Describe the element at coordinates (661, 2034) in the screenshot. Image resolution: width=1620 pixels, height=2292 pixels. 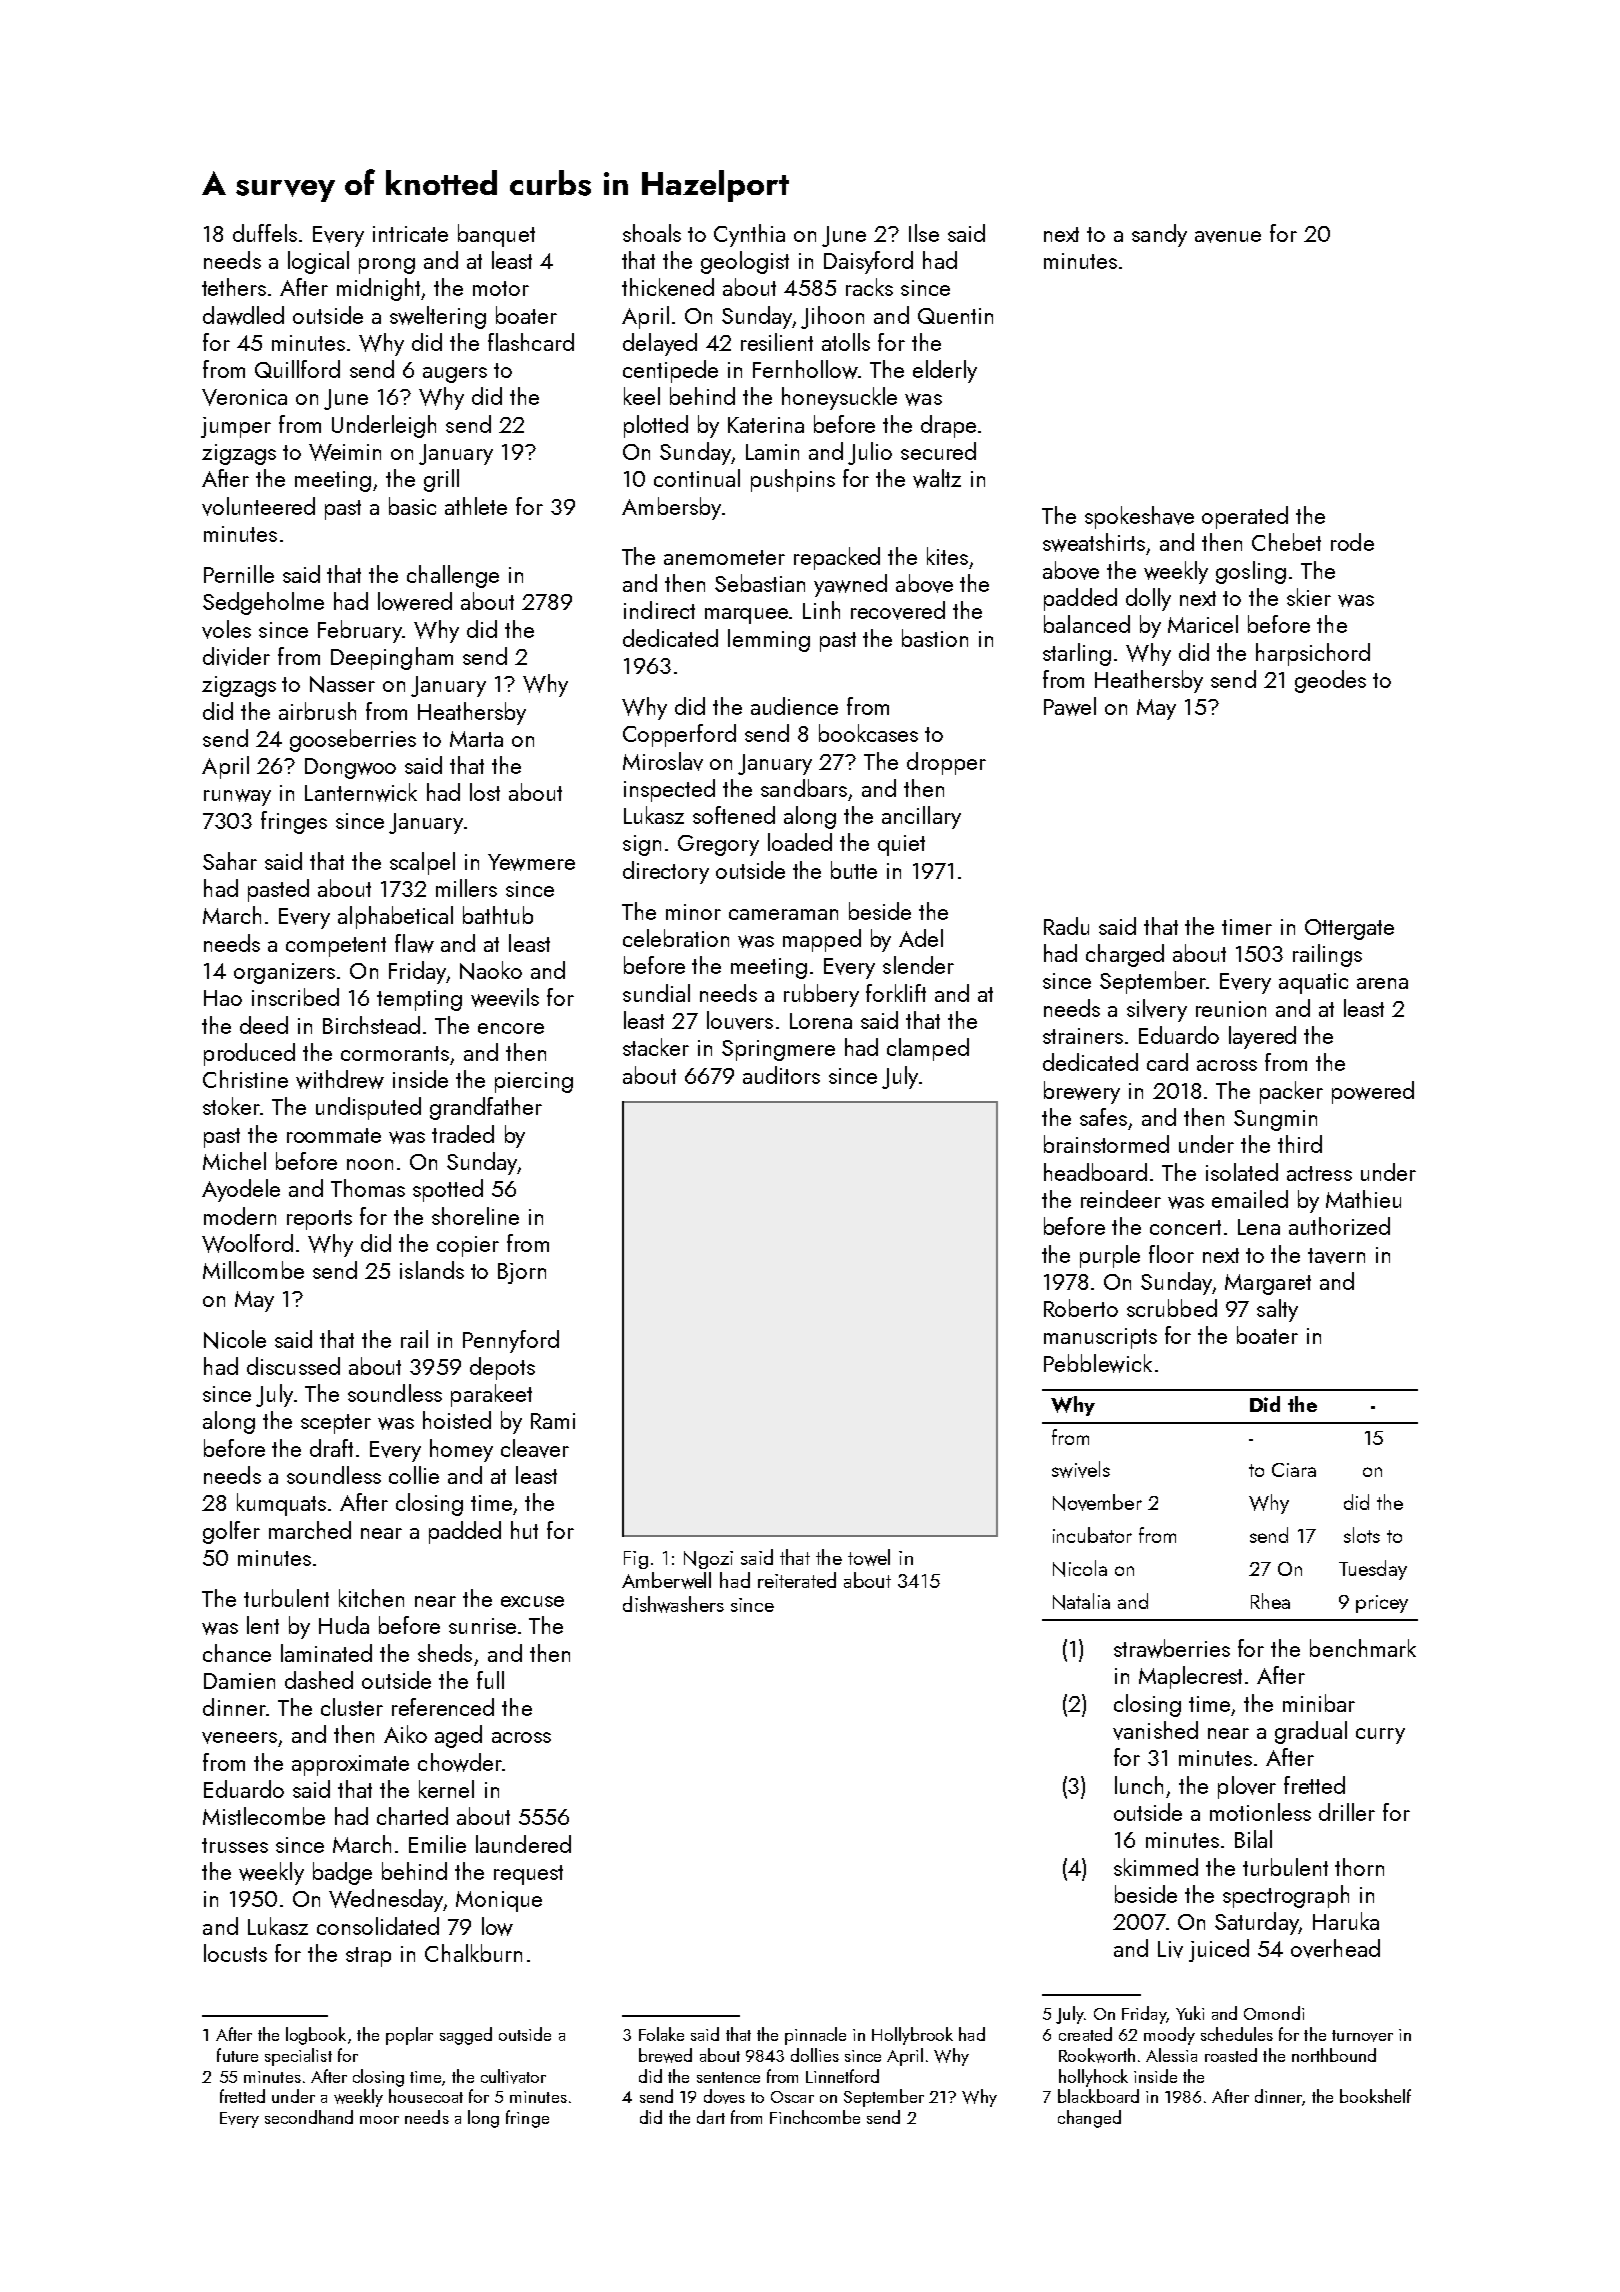
I see `Folake` at that location.
